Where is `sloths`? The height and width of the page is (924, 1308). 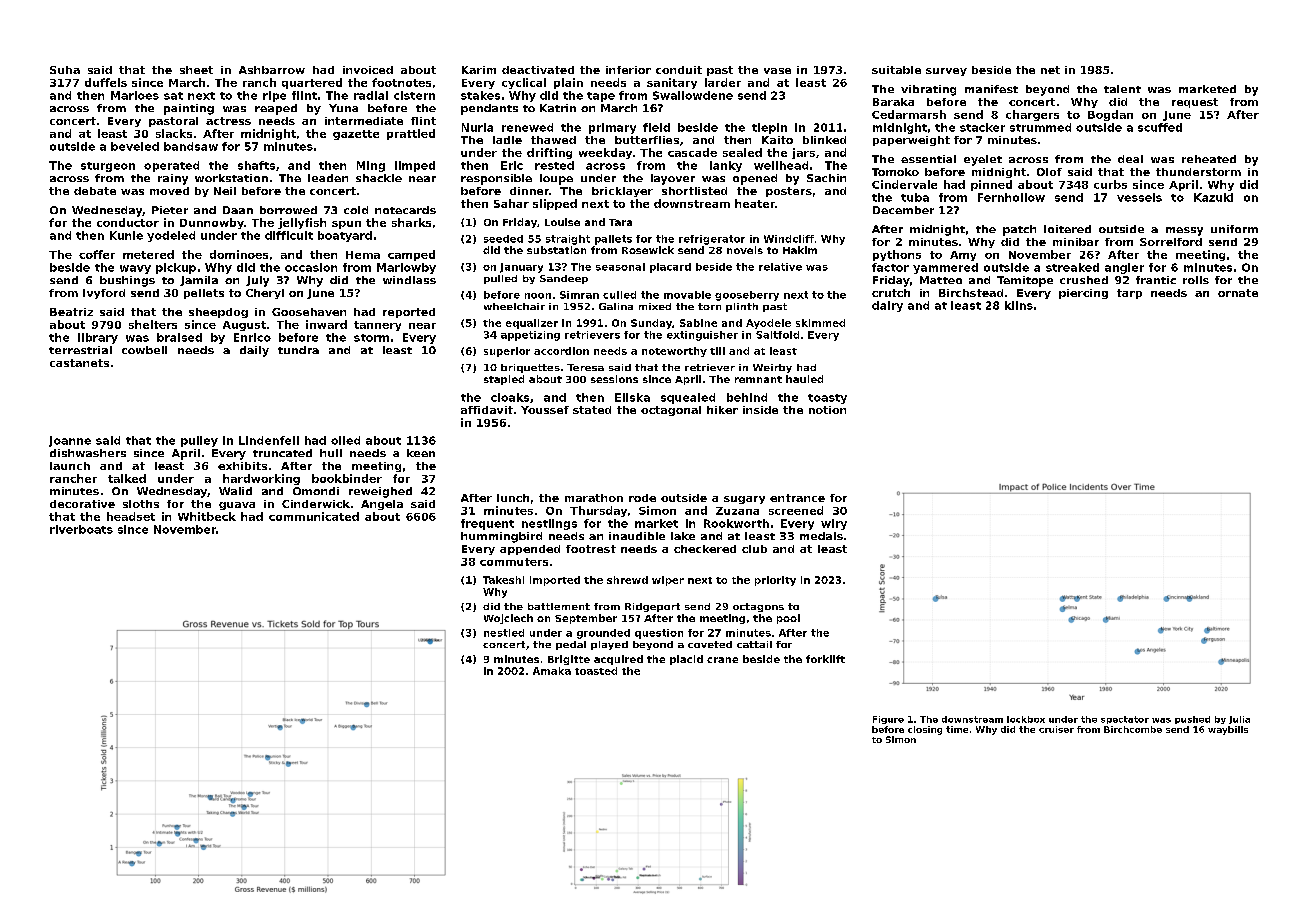
sloths is located at coordinates (141, 504).
